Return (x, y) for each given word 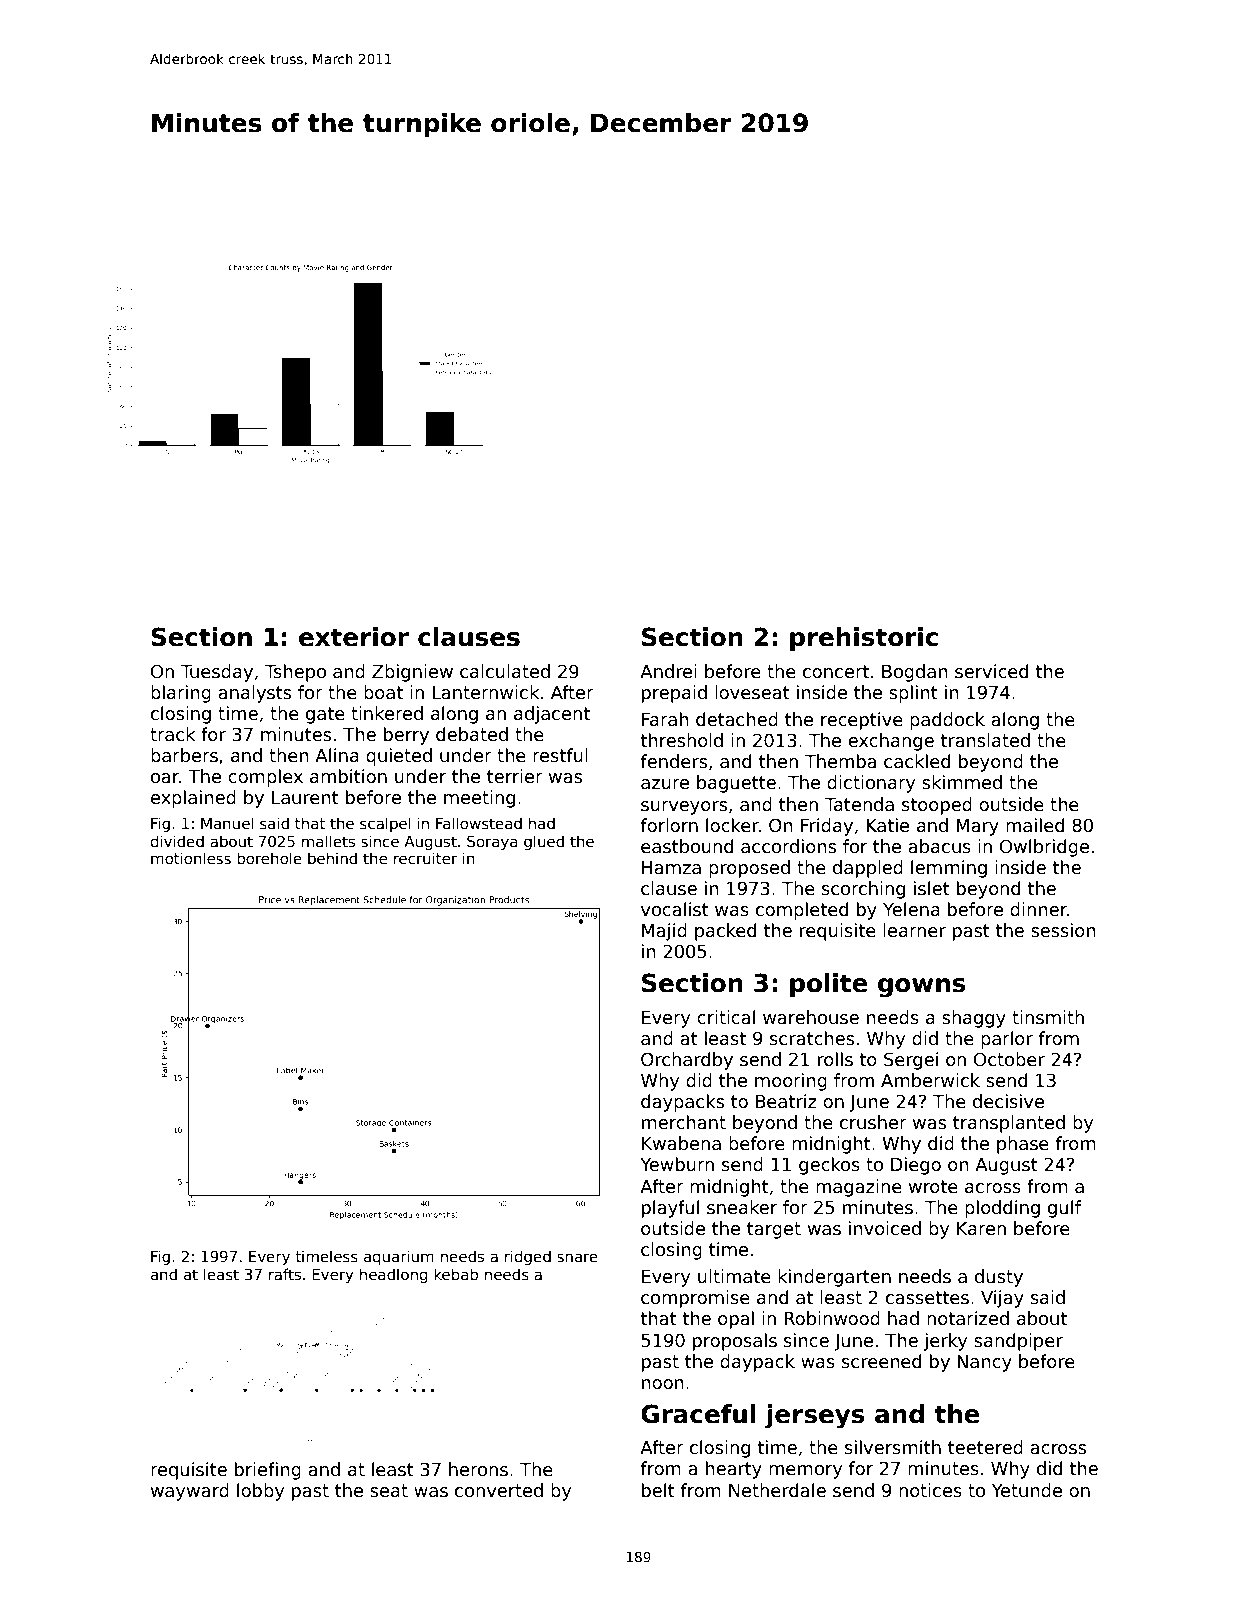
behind (332, 858)
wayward (190, 1492)
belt (658, 1490)
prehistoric (864, 639)
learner (914, 930)
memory (805, 1472)
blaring (181, 694)
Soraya (492, 842)
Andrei (668, 671)
